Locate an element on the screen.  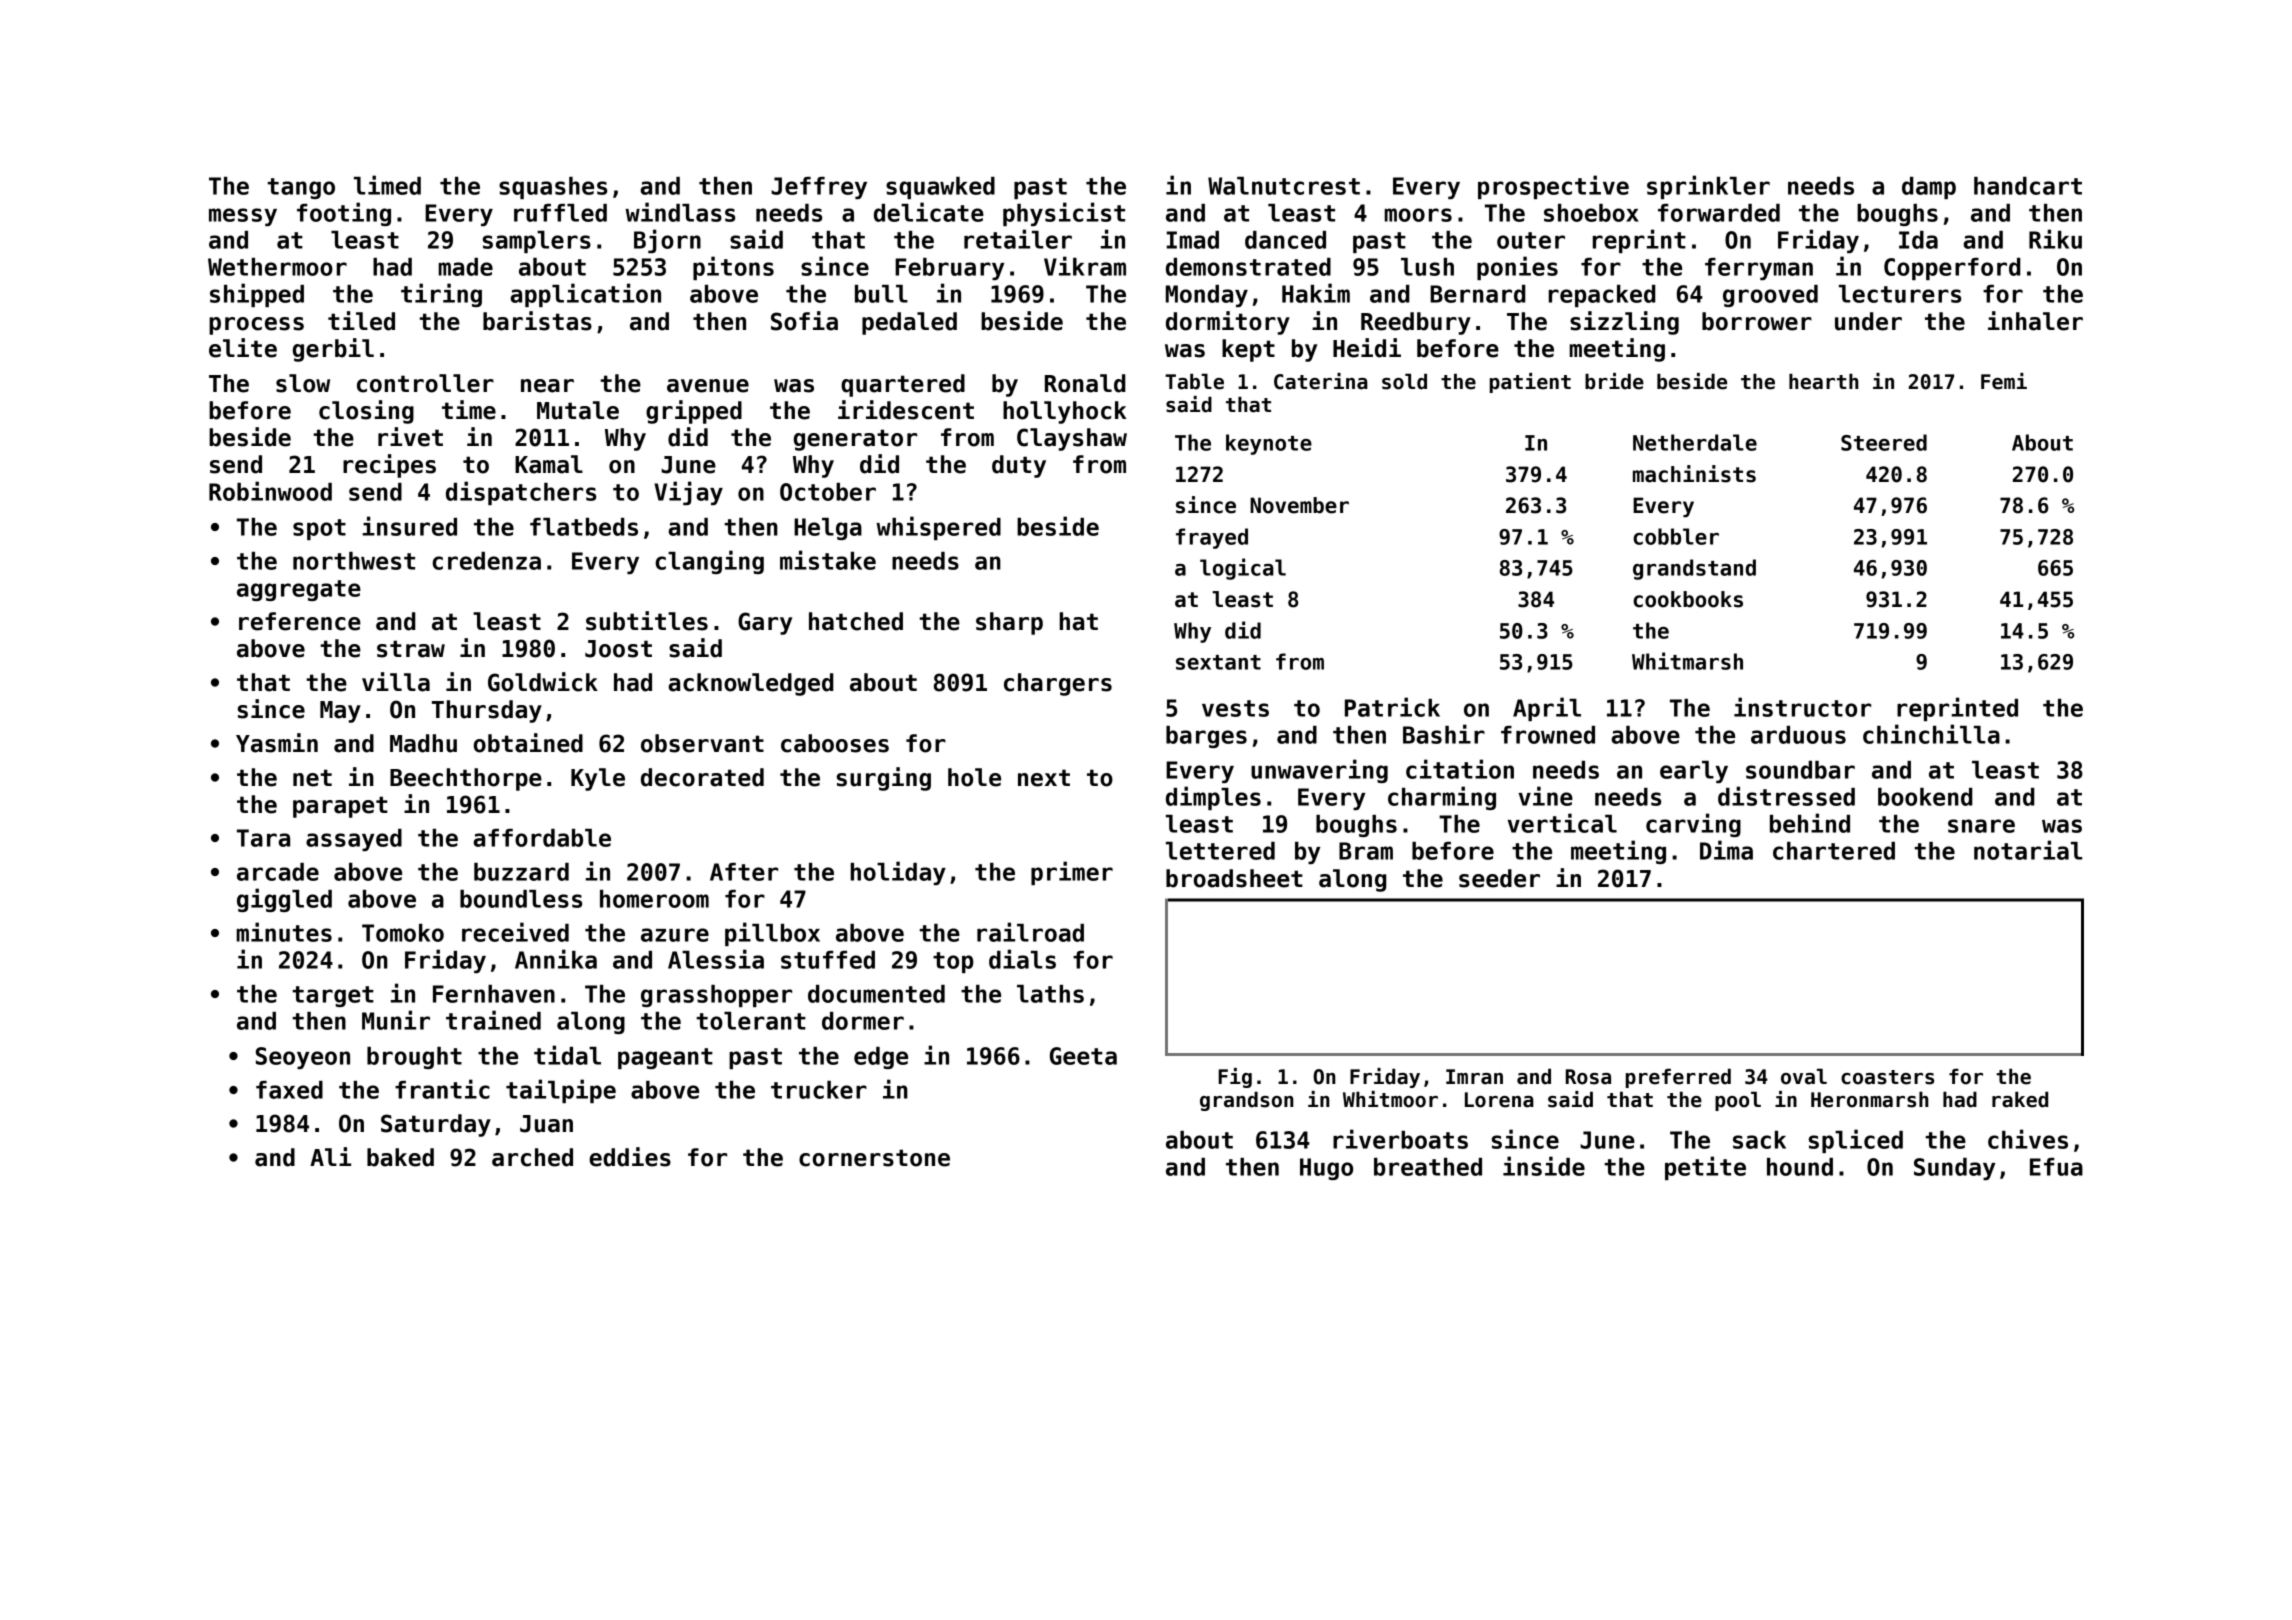
Walnutcrest is located at coordinates (1284, 186).
